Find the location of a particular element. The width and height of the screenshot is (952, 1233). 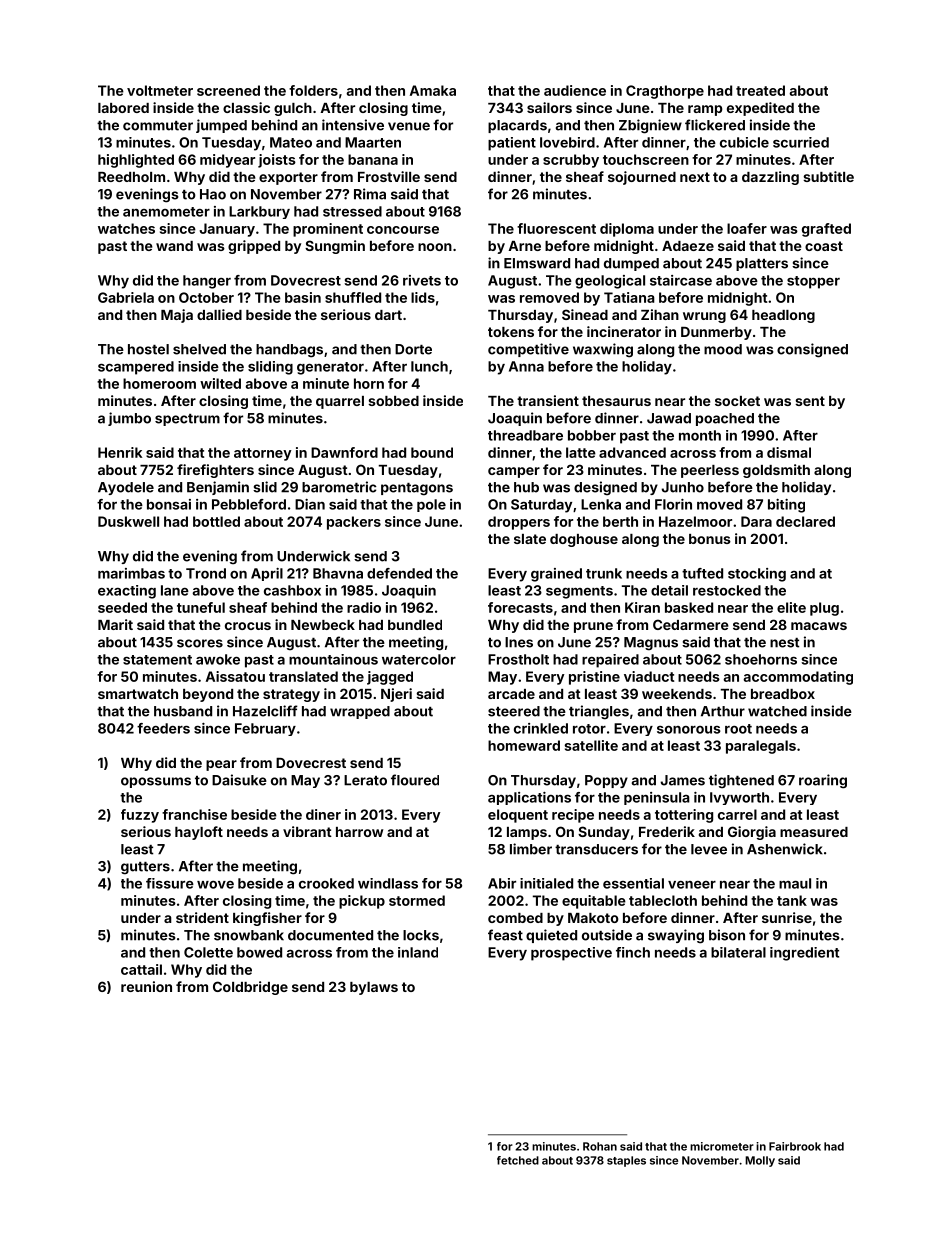

Molly is located at coordinates (760, 1161).
